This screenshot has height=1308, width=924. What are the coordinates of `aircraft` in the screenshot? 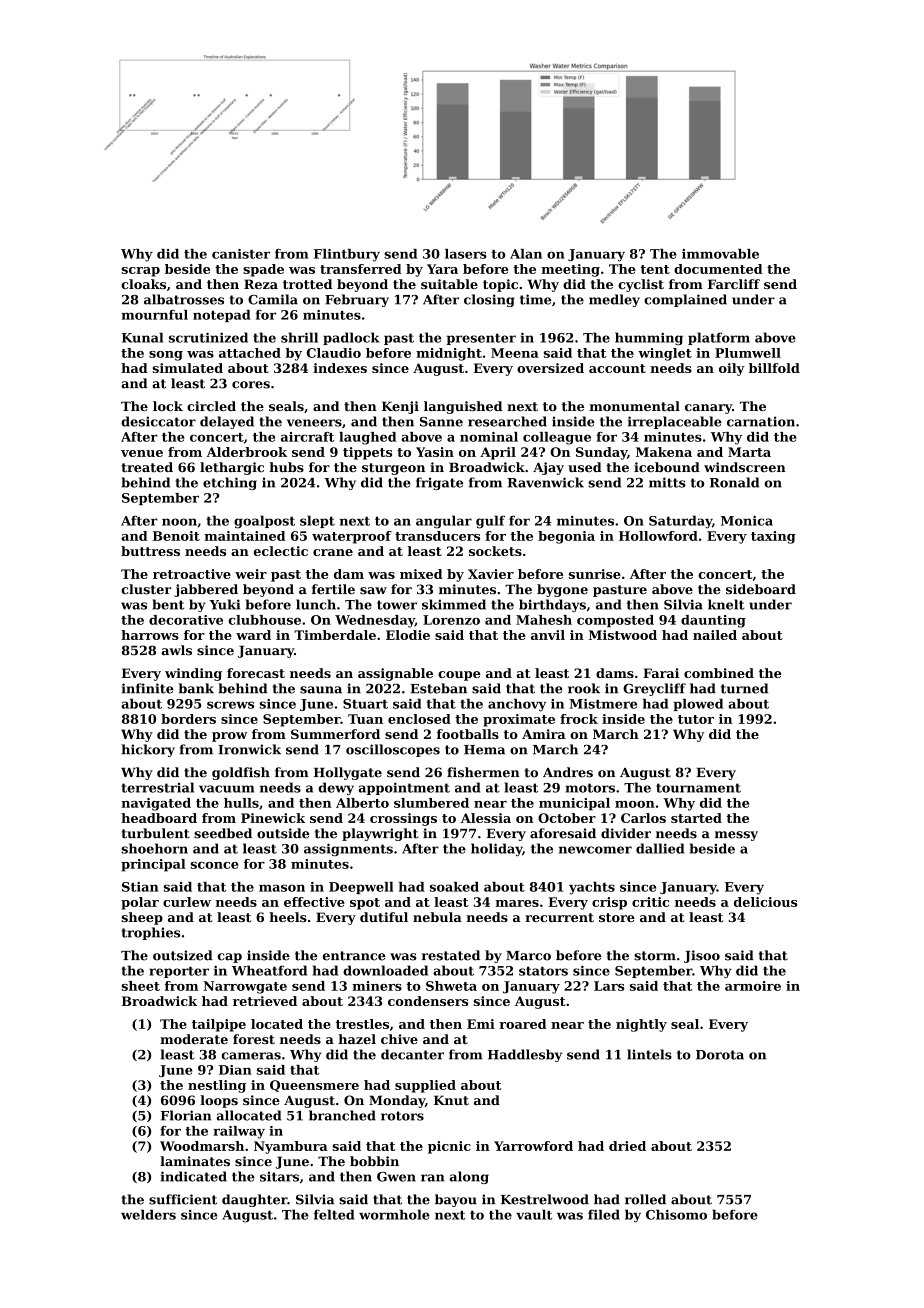 It's located at (308, 437).
